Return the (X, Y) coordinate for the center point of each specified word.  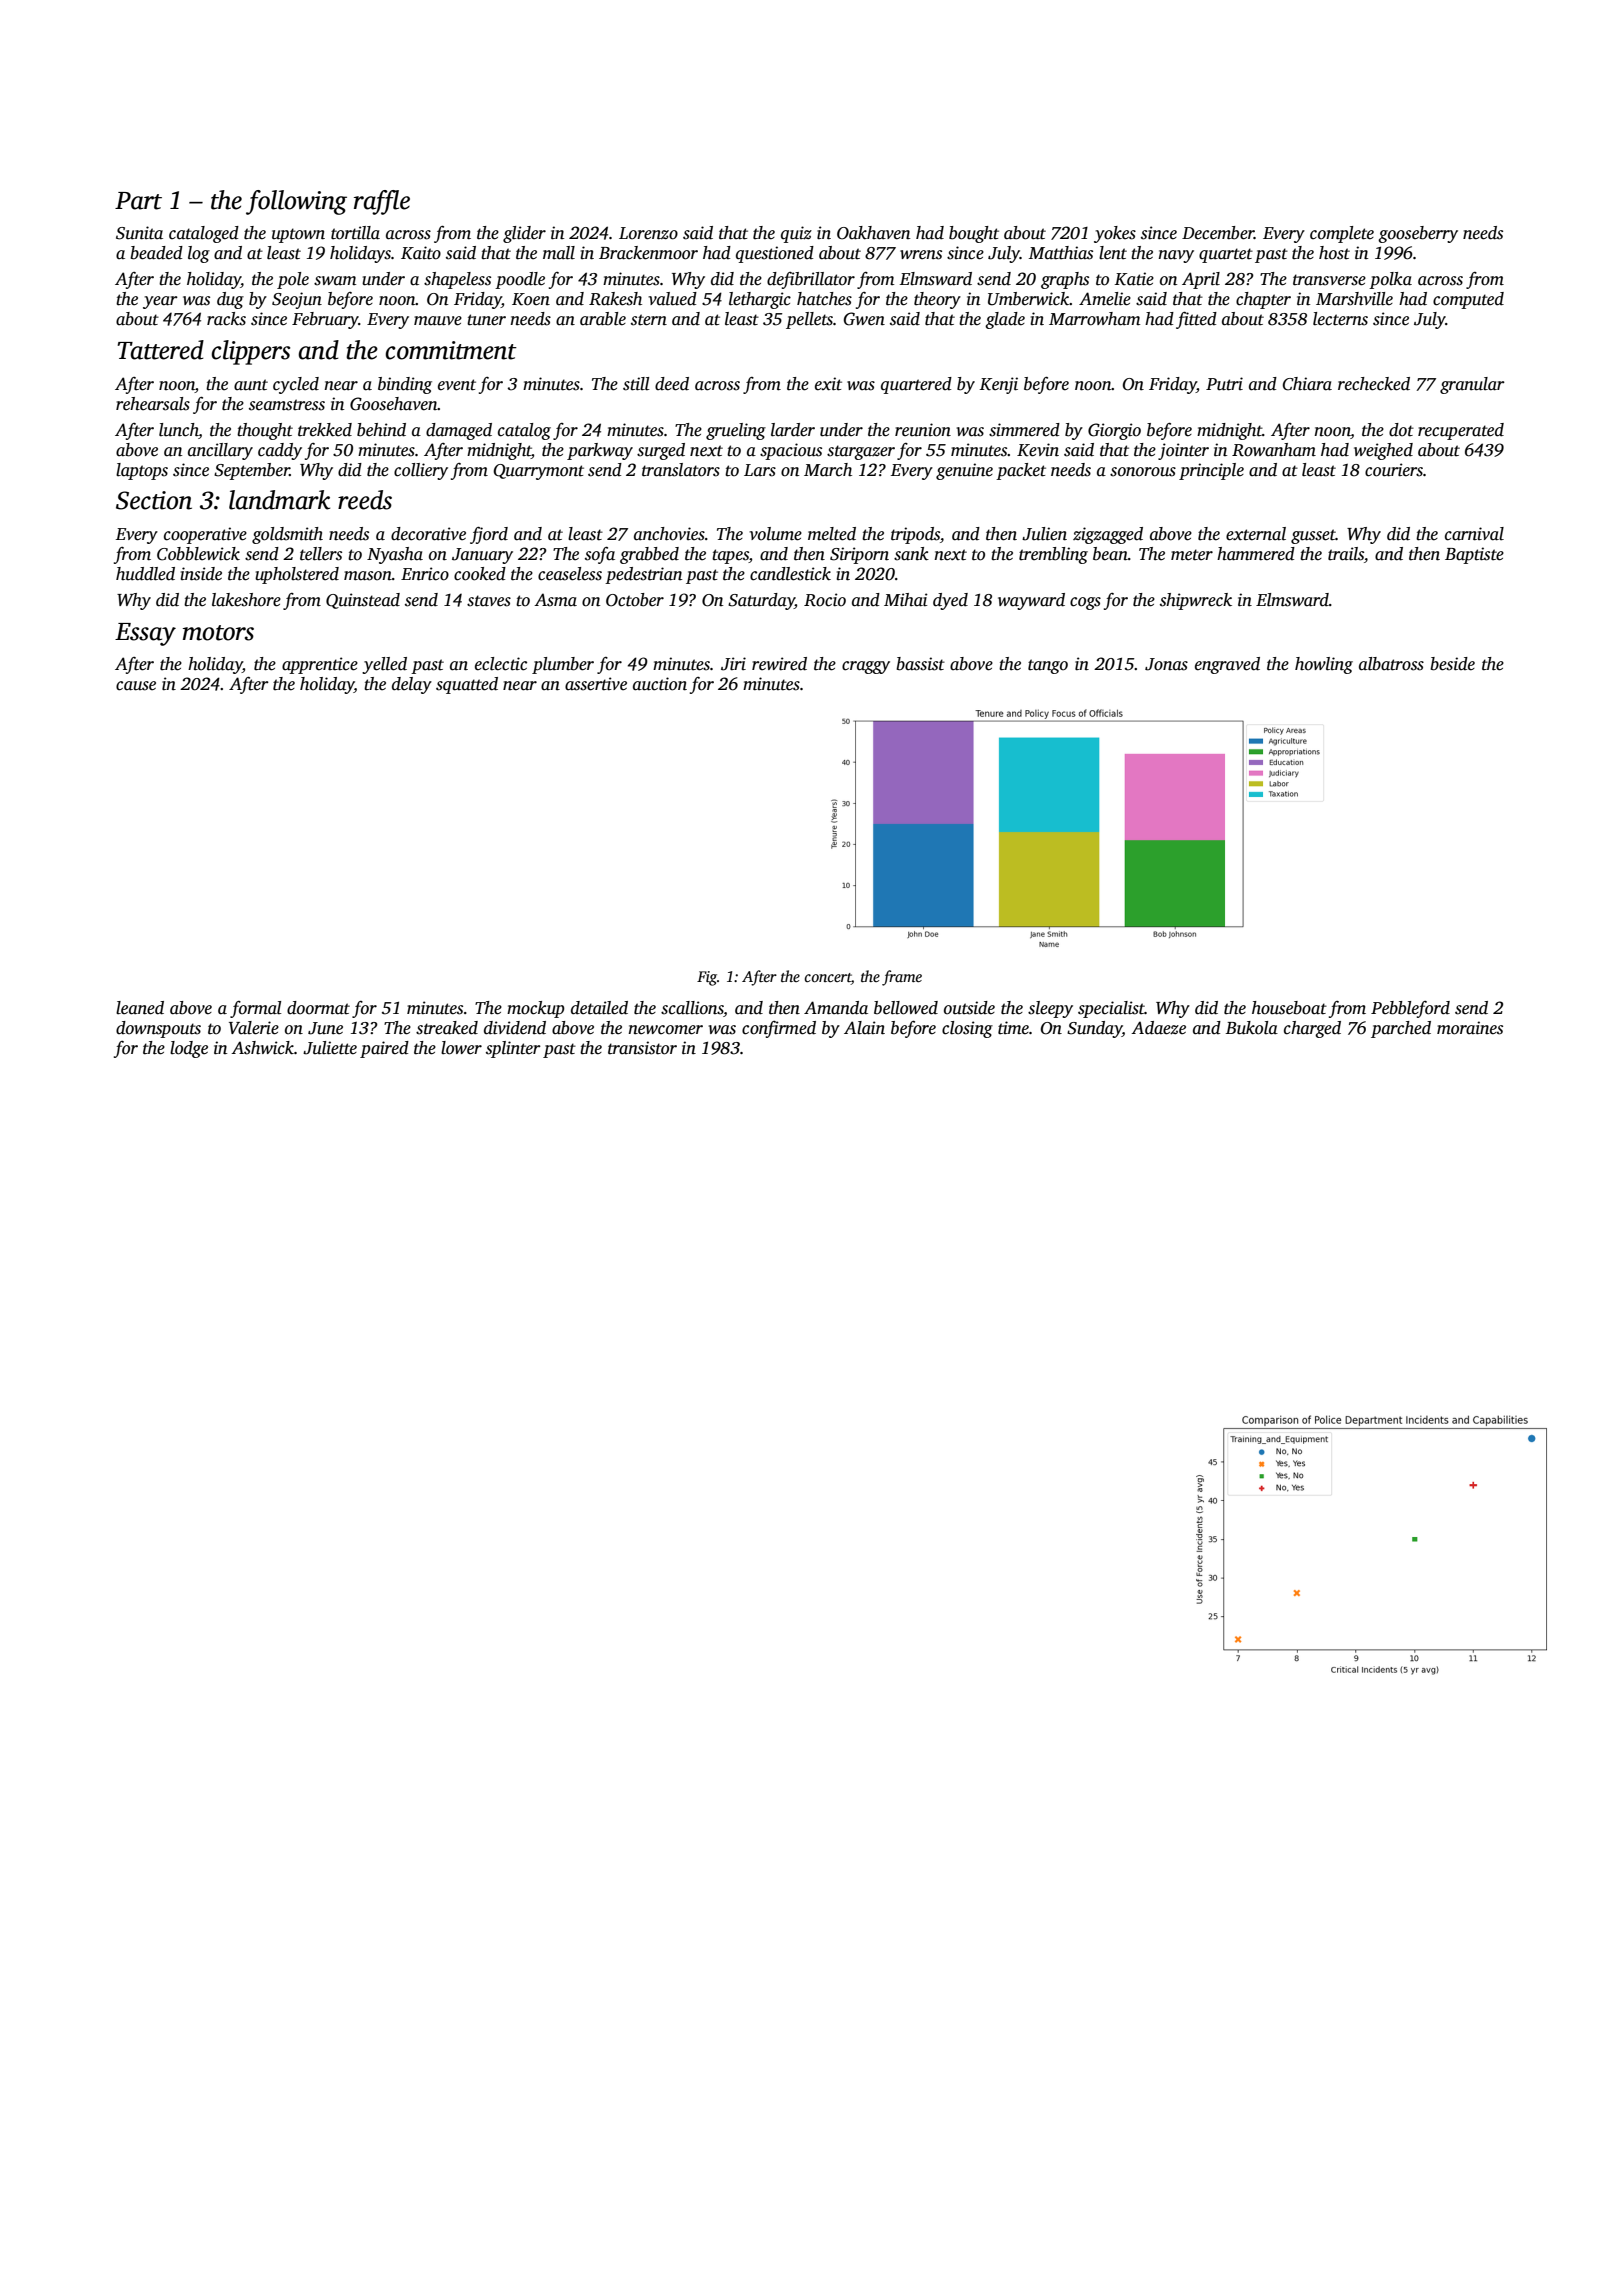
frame (902, 978)
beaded (156, 253)
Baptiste (1474, 555)
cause (136, 686)
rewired (779, 664)
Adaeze (1158, 1028)
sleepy (1050, 1009)
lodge (189, 1049)
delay (412, 685)
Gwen (864, 319)
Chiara (1307, 384)
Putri (1224, 384)
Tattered (160, 350)
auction (660, 684)
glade (1005, 320)
